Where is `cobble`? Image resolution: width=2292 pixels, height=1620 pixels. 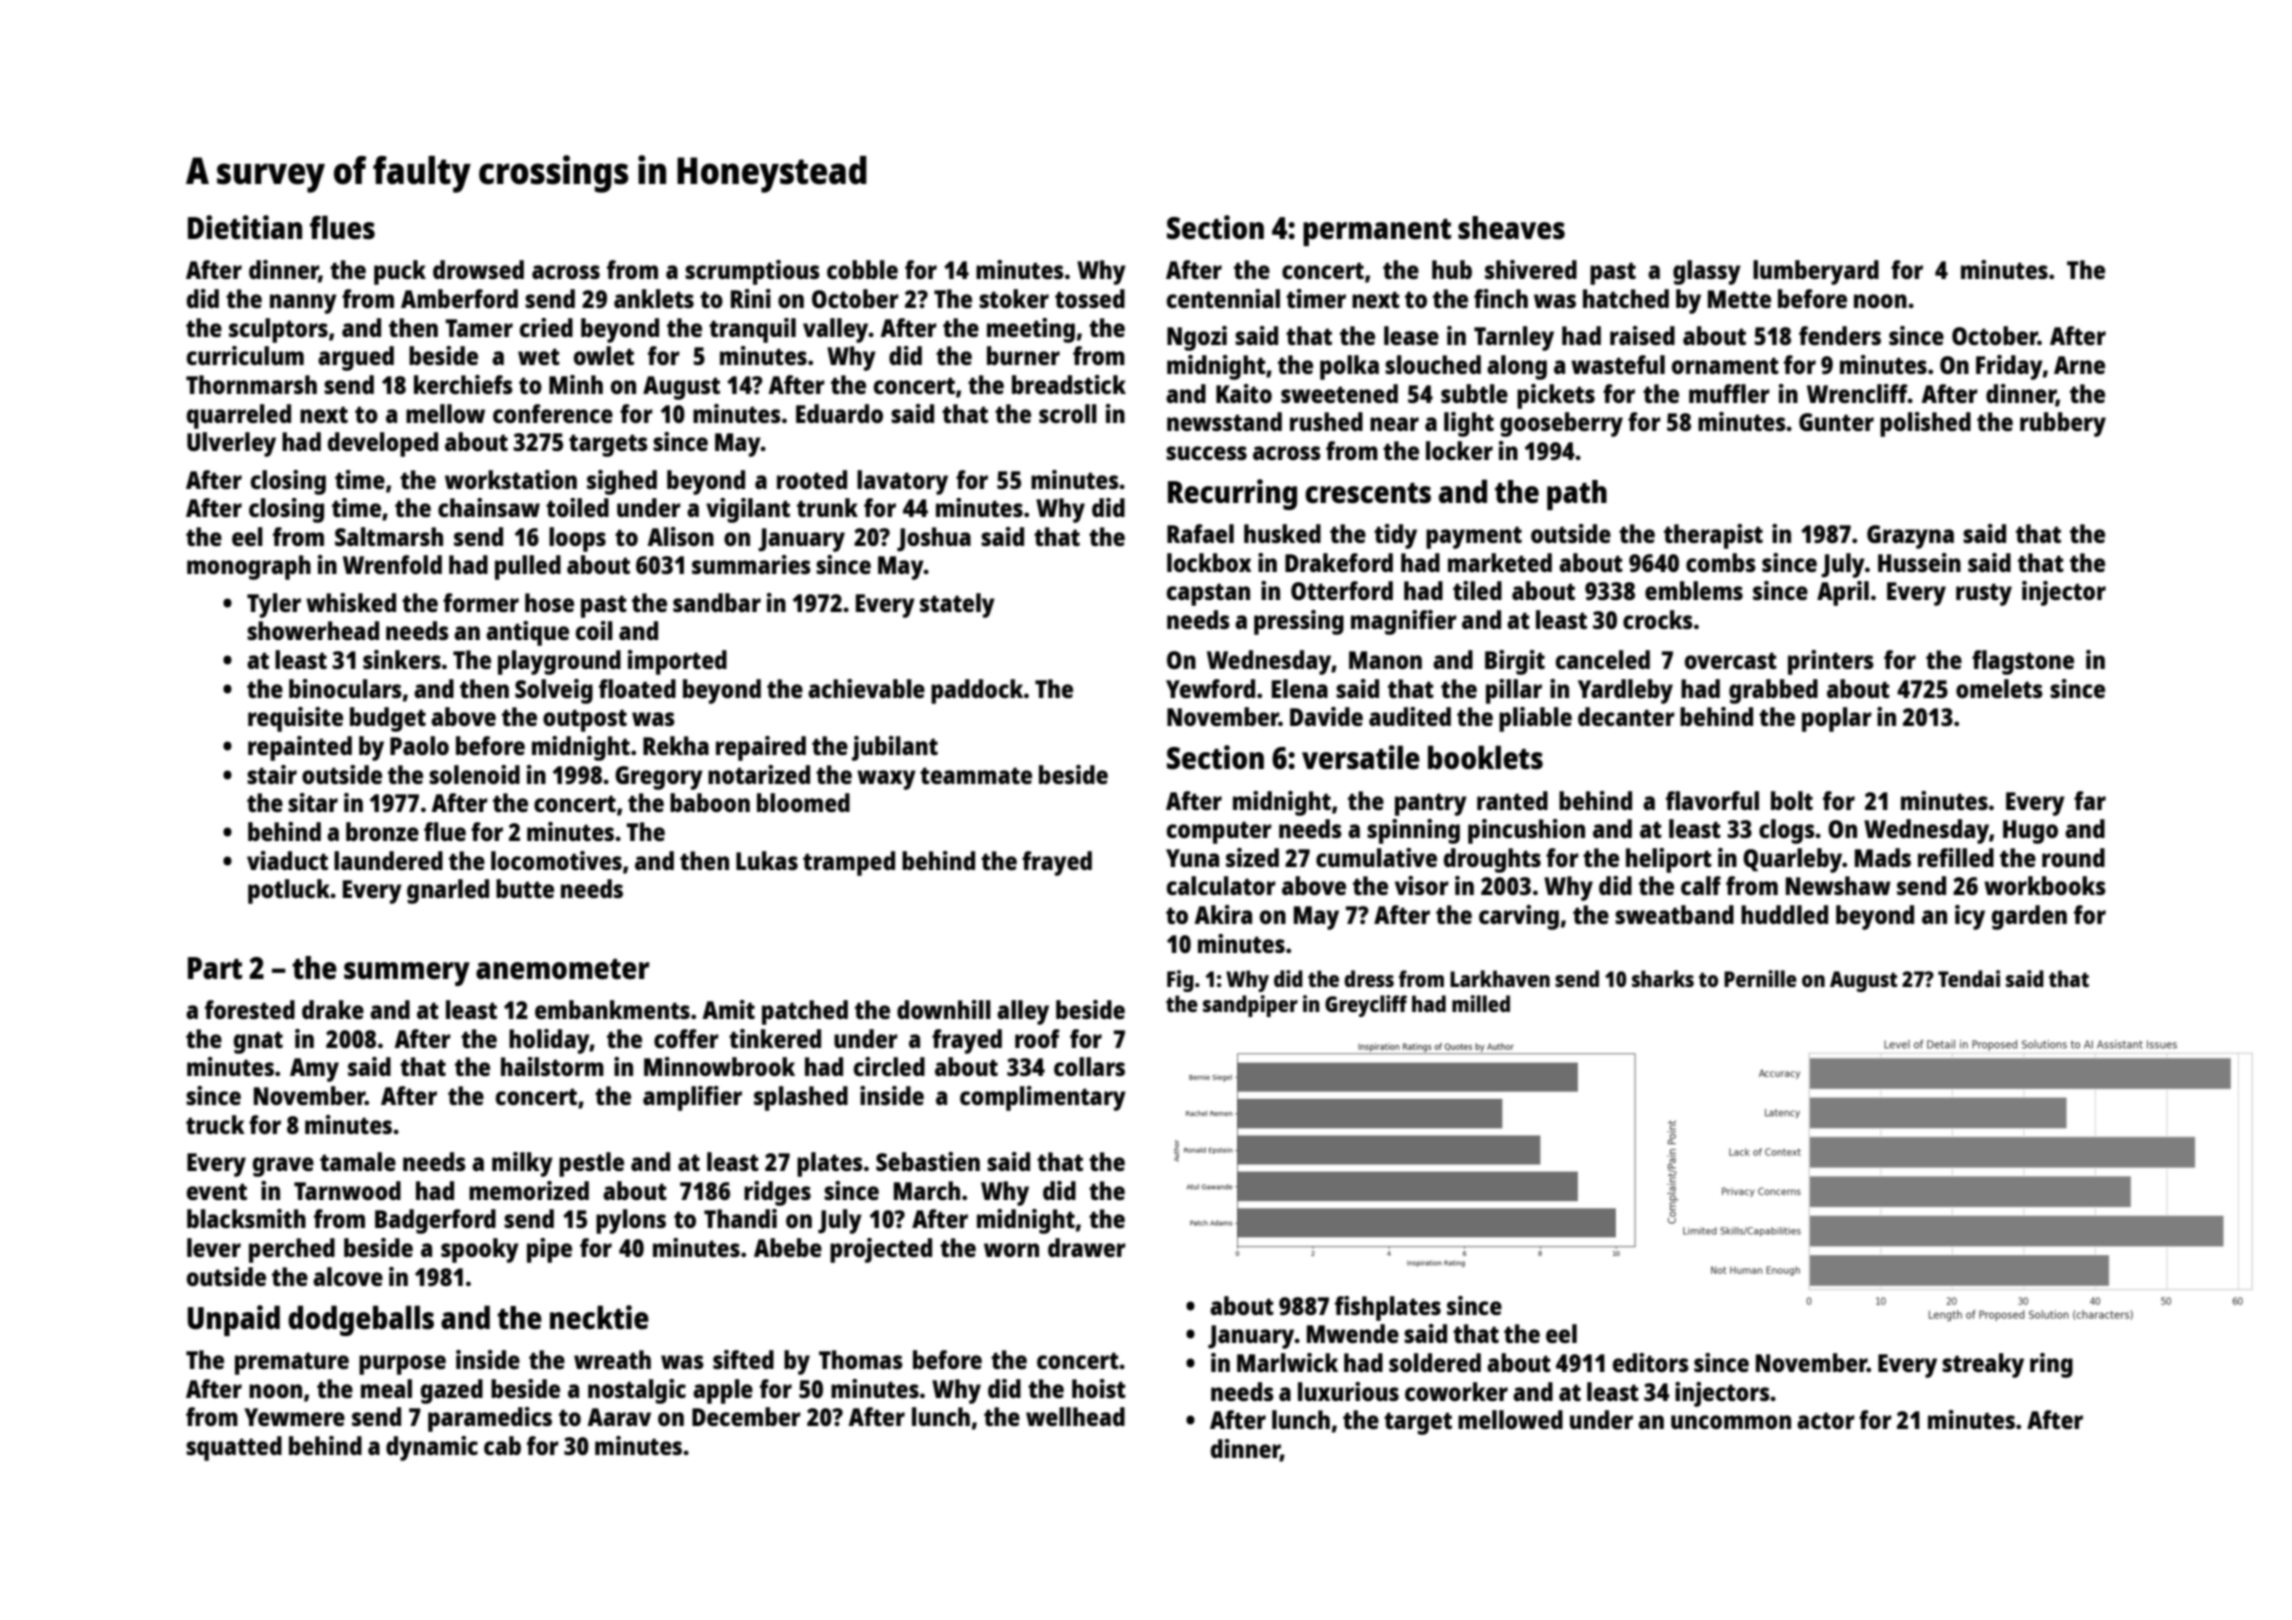 cobble is located at coordinates (862, 269).
